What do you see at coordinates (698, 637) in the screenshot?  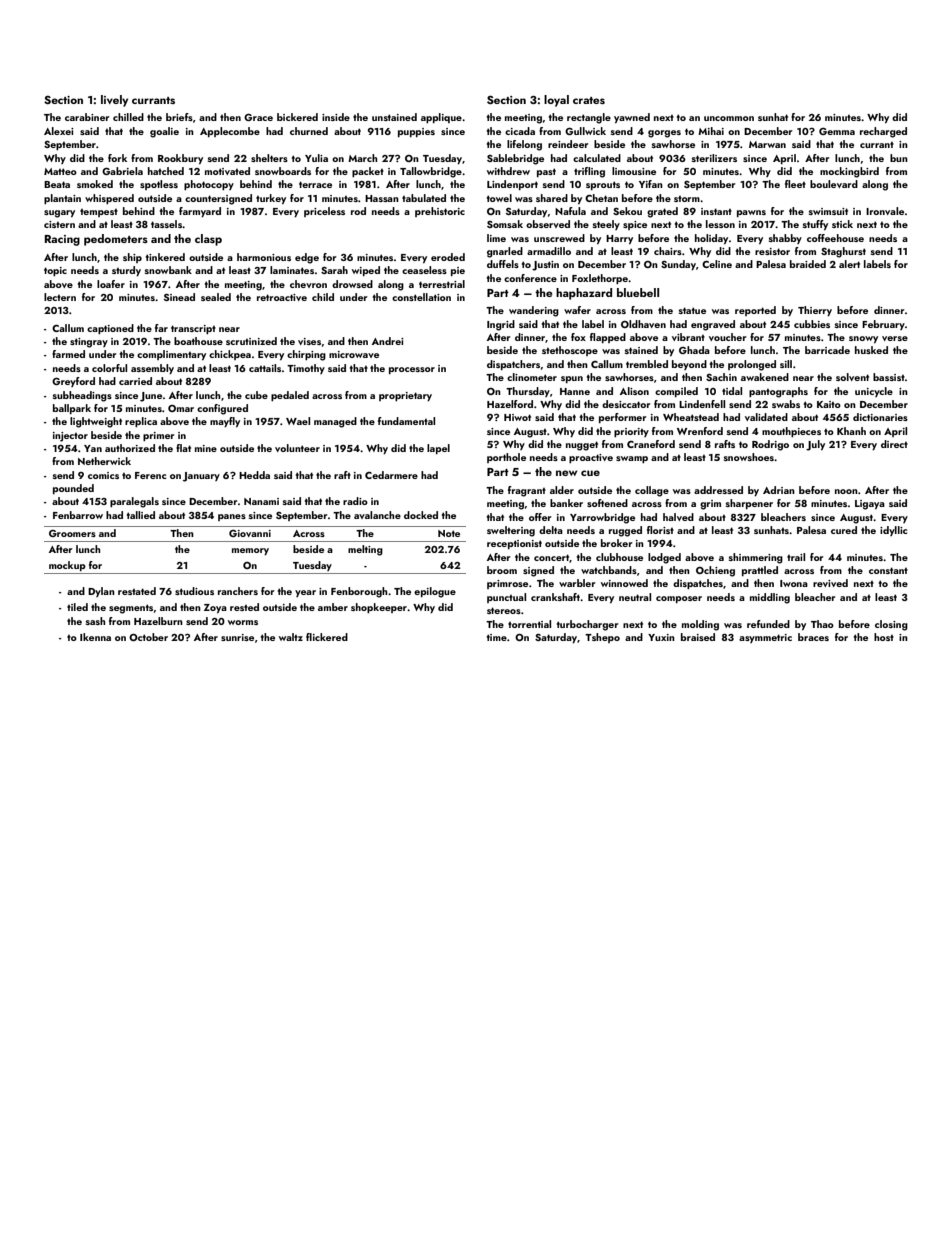 I see `braised` at bounding box center [698, 637].
